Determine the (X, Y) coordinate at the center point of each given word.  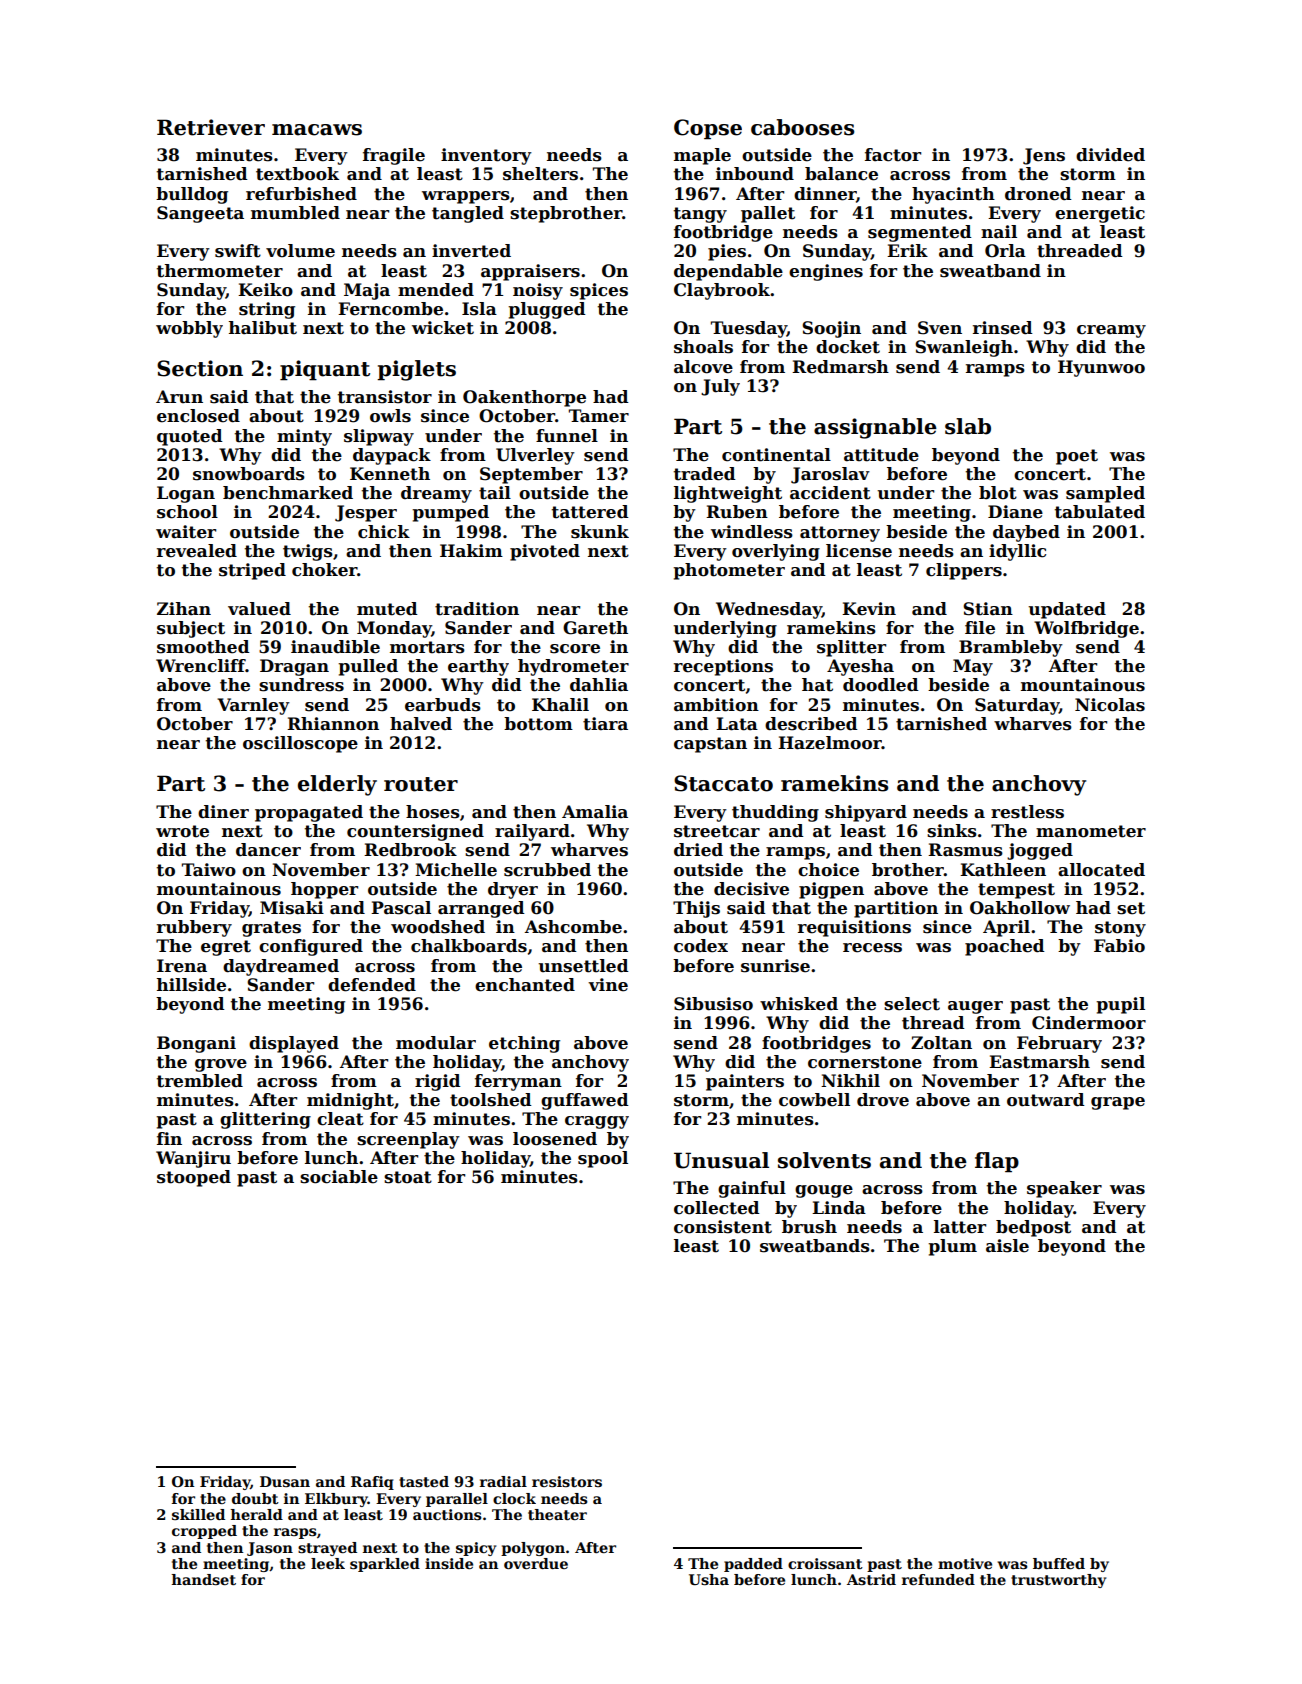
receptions (723, 667)
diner (223, 812)
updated (1067, 610)
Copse (708, 129)
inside (449, 1563)
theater (557, 1514)
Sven (940, 328)
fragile (394, 156)
